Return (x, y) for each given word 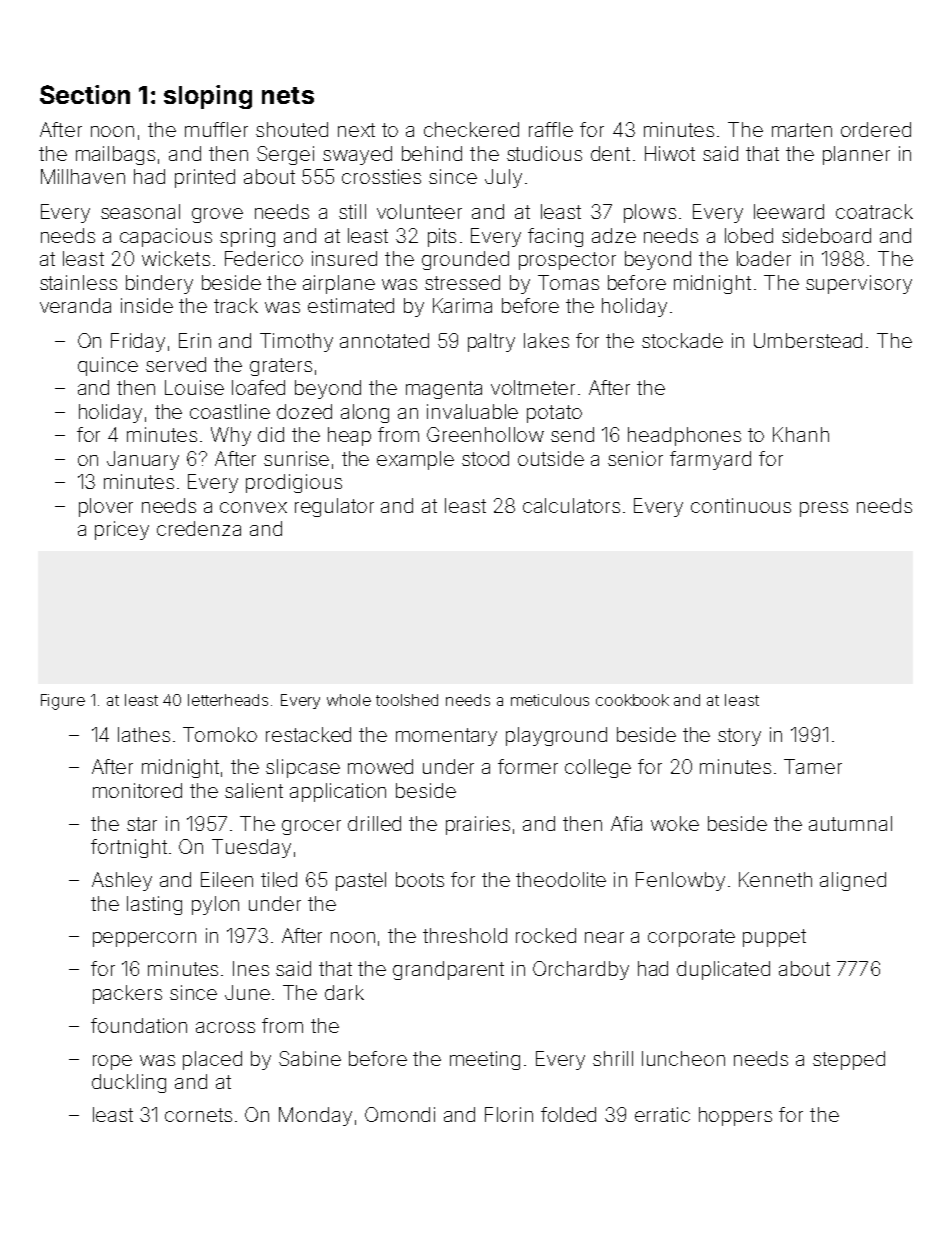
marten (802, 130)
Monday (315, 1116)
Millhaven (83, 176)
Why (231, 436)
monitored (137, 790)
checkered (471, 129)
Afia (626, 823)
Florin (509, 1114)
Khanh (801, 434)
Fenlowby (680, 881)
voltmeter (533, 387)
